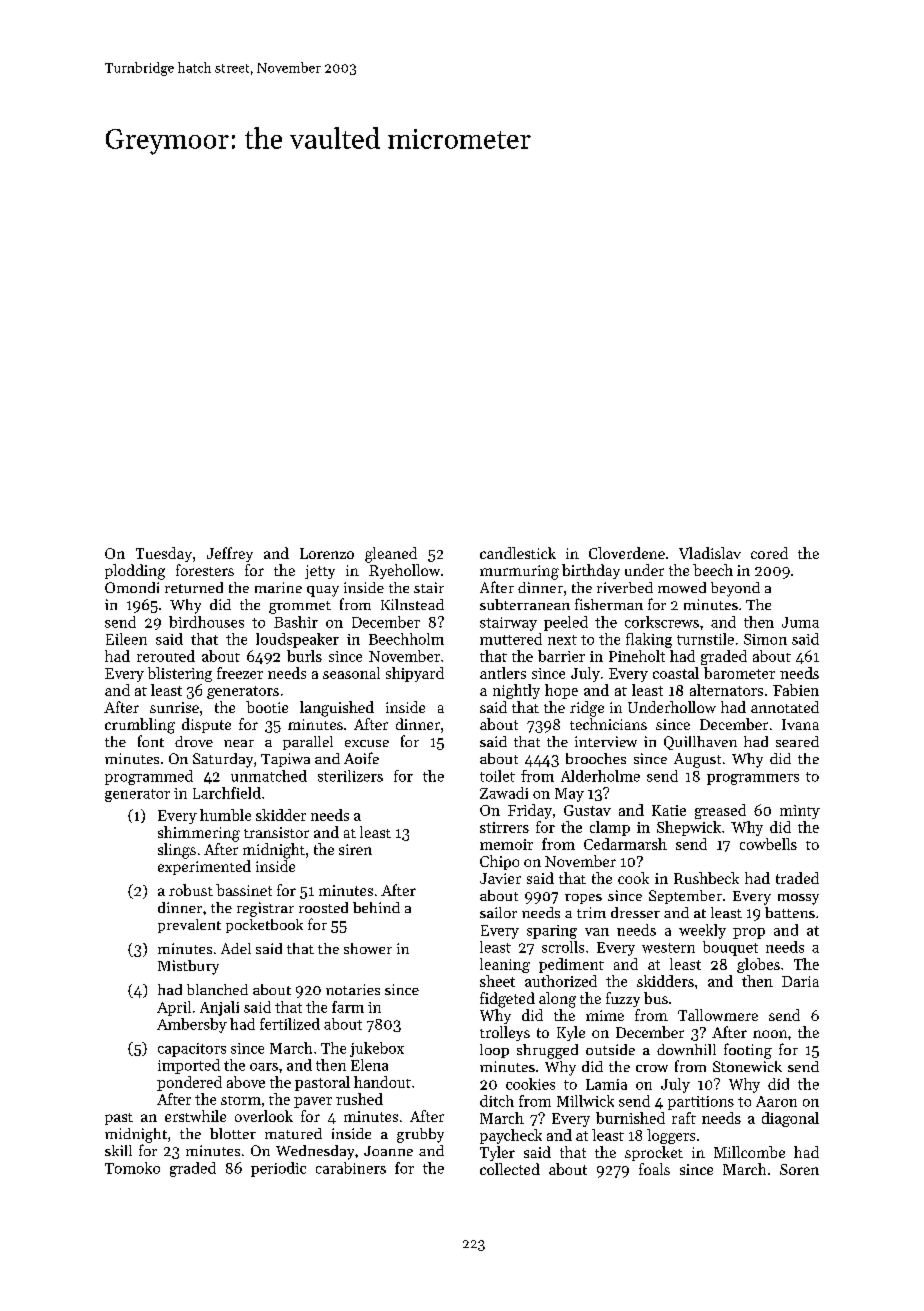 Image resolution: width=924 pixels, height=1311 pixels. Describe the element at coordinates (518, 553) in the screenshot. I see `candlestick` at that location.
